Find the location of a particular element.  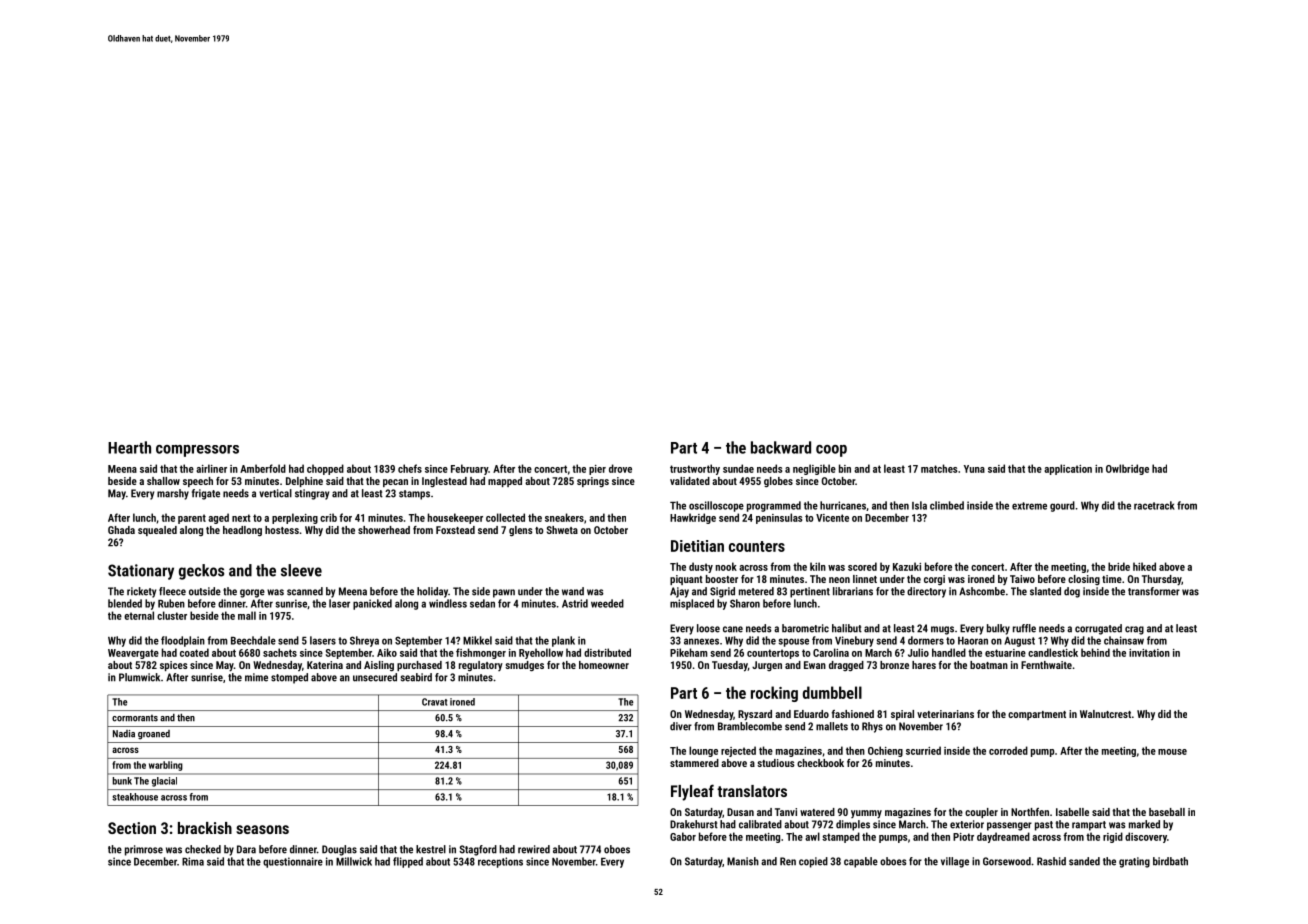

Northfen is located at coordinates (1030, 812).
